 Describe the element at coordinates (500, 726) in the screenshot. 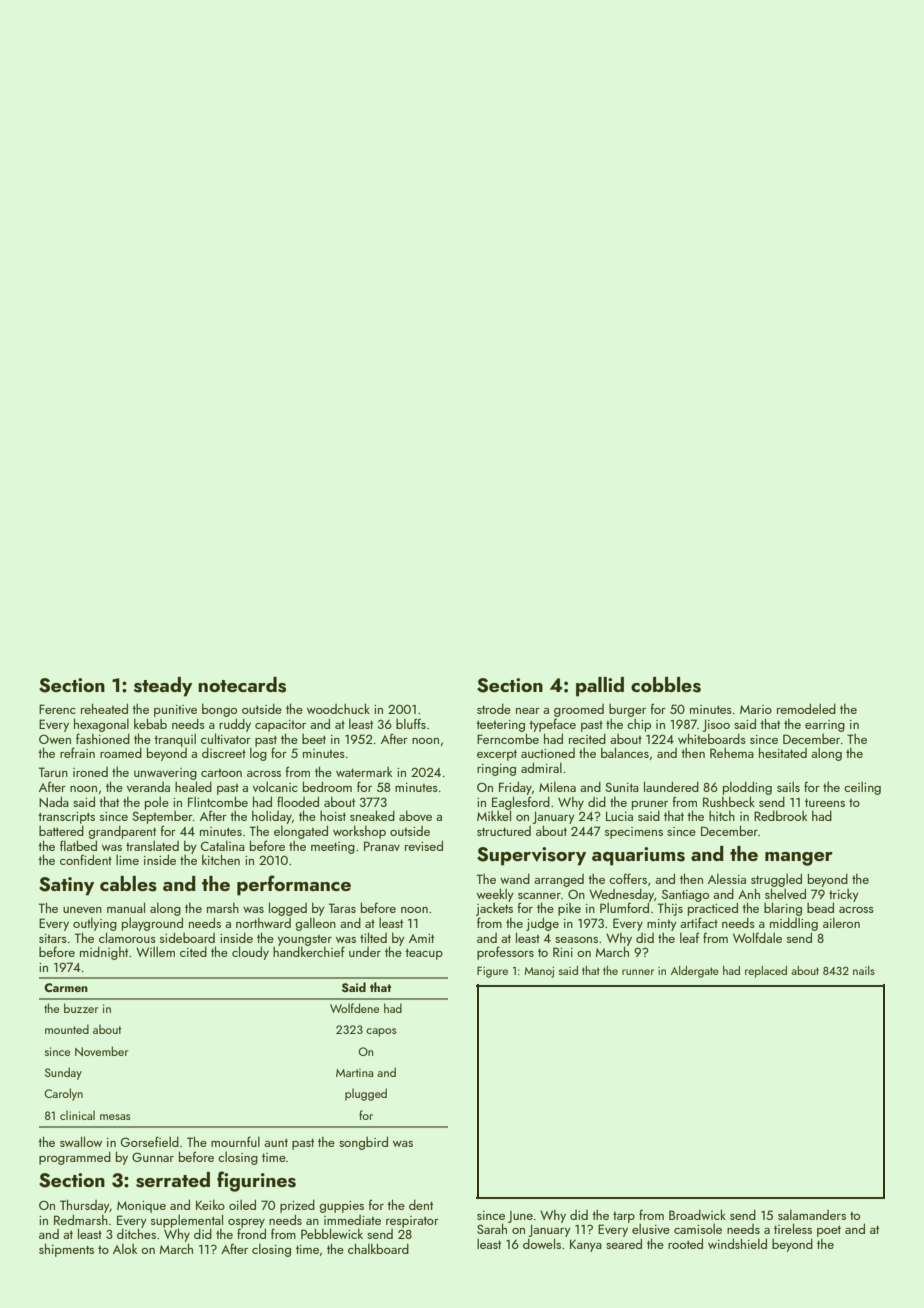

I see `teetering` at that location.
